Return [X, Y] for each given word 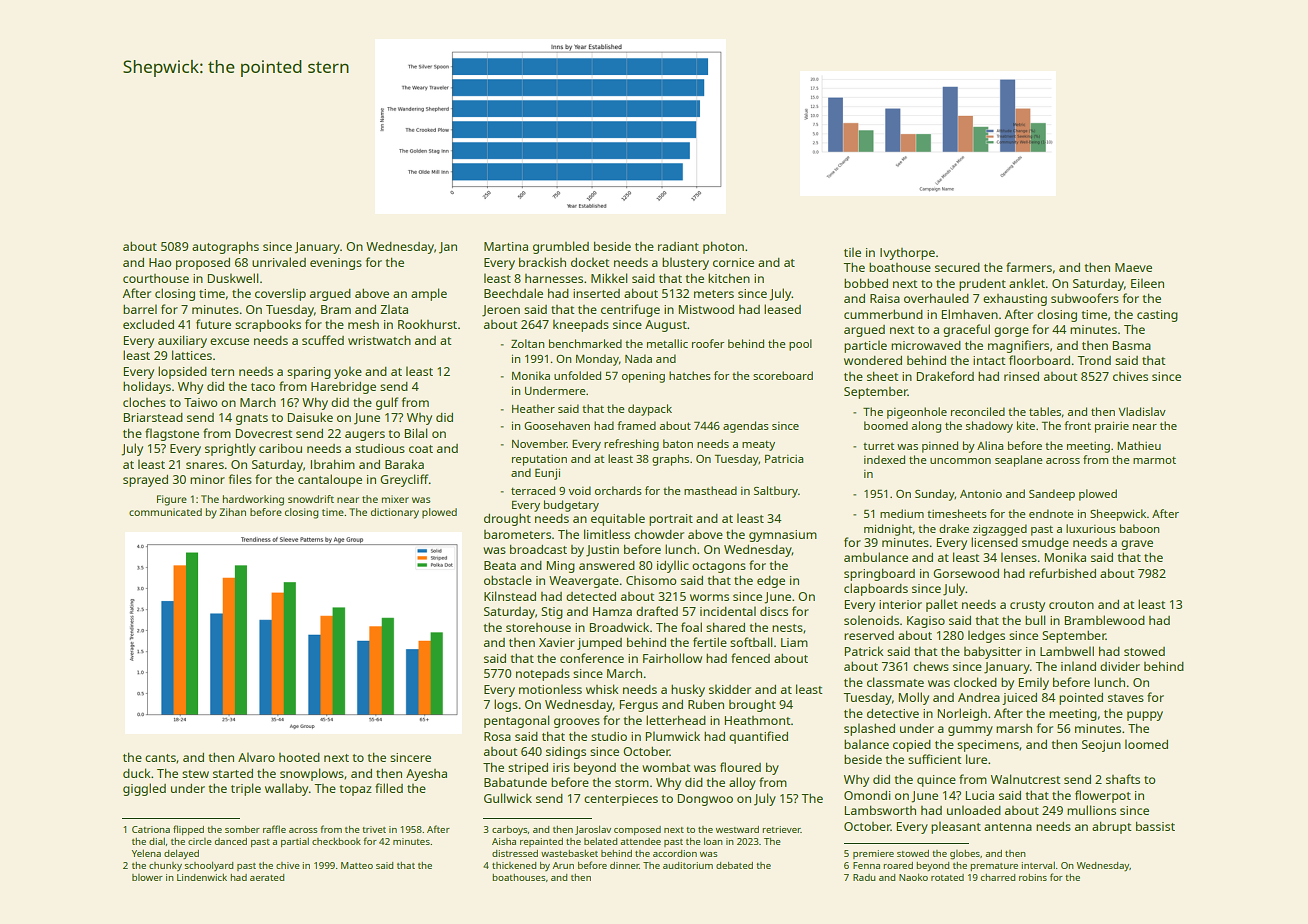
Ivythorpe [907, 254]
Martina [506, 246]
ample [429, 294]
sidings [566, 753]
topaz [356, 790]
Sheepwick [1118, 515]
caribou [280, 448]
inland [1078, 666]
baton [678, 443]
